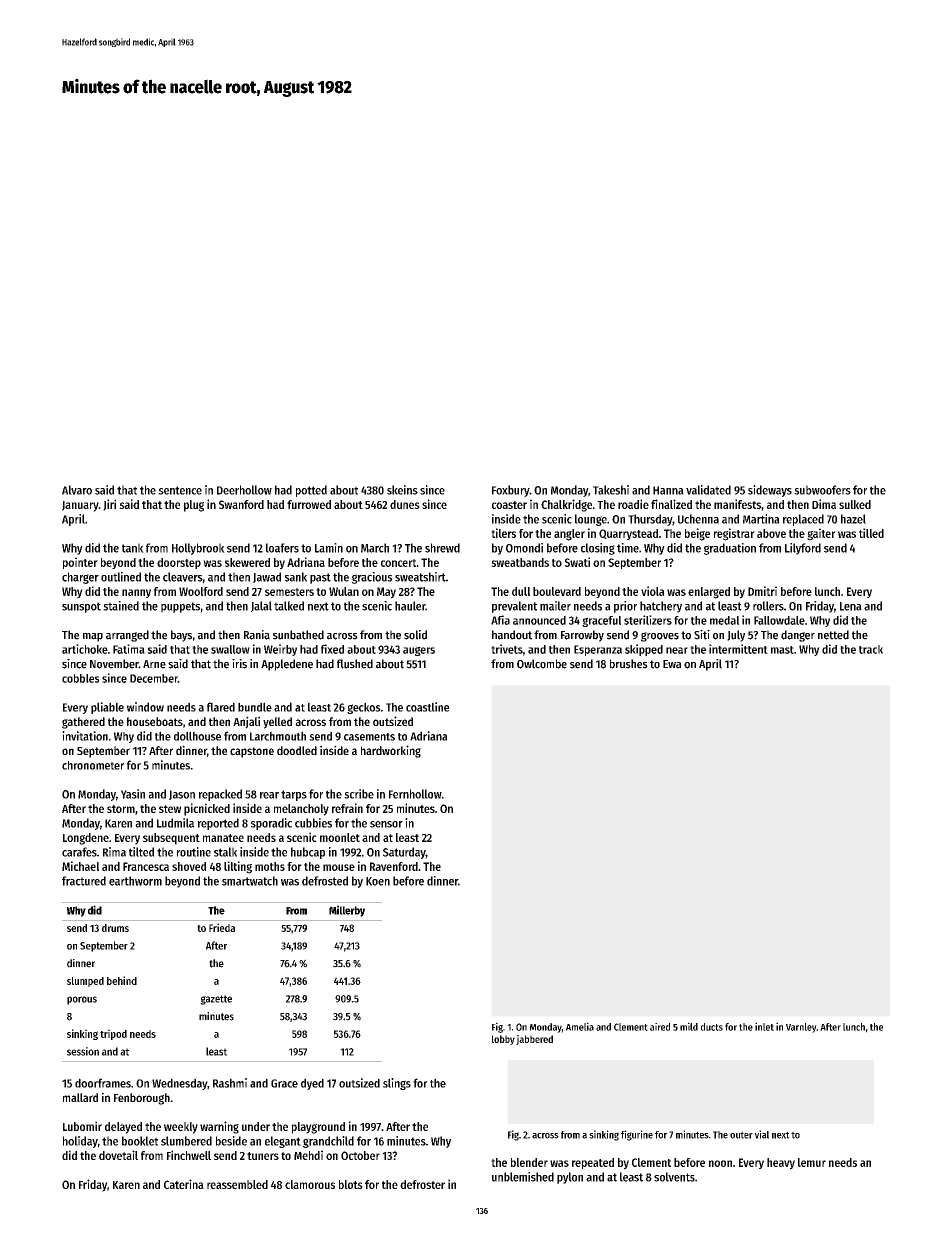 The image size is (952, 1233). I want to click on enlarged, so click(709, 593).
